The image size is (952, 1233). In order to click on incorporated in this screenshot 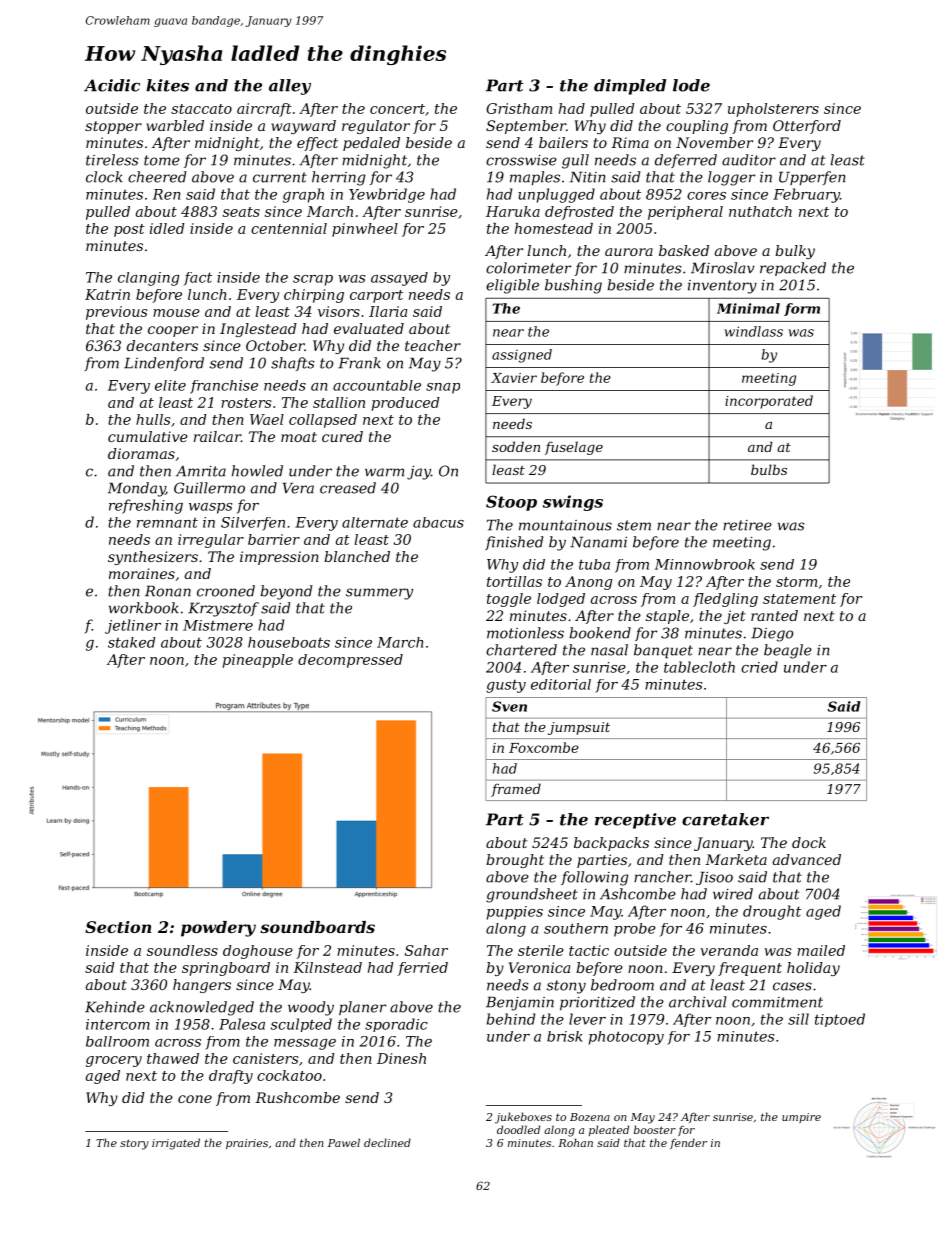, I will do `click(769, 402)`.
